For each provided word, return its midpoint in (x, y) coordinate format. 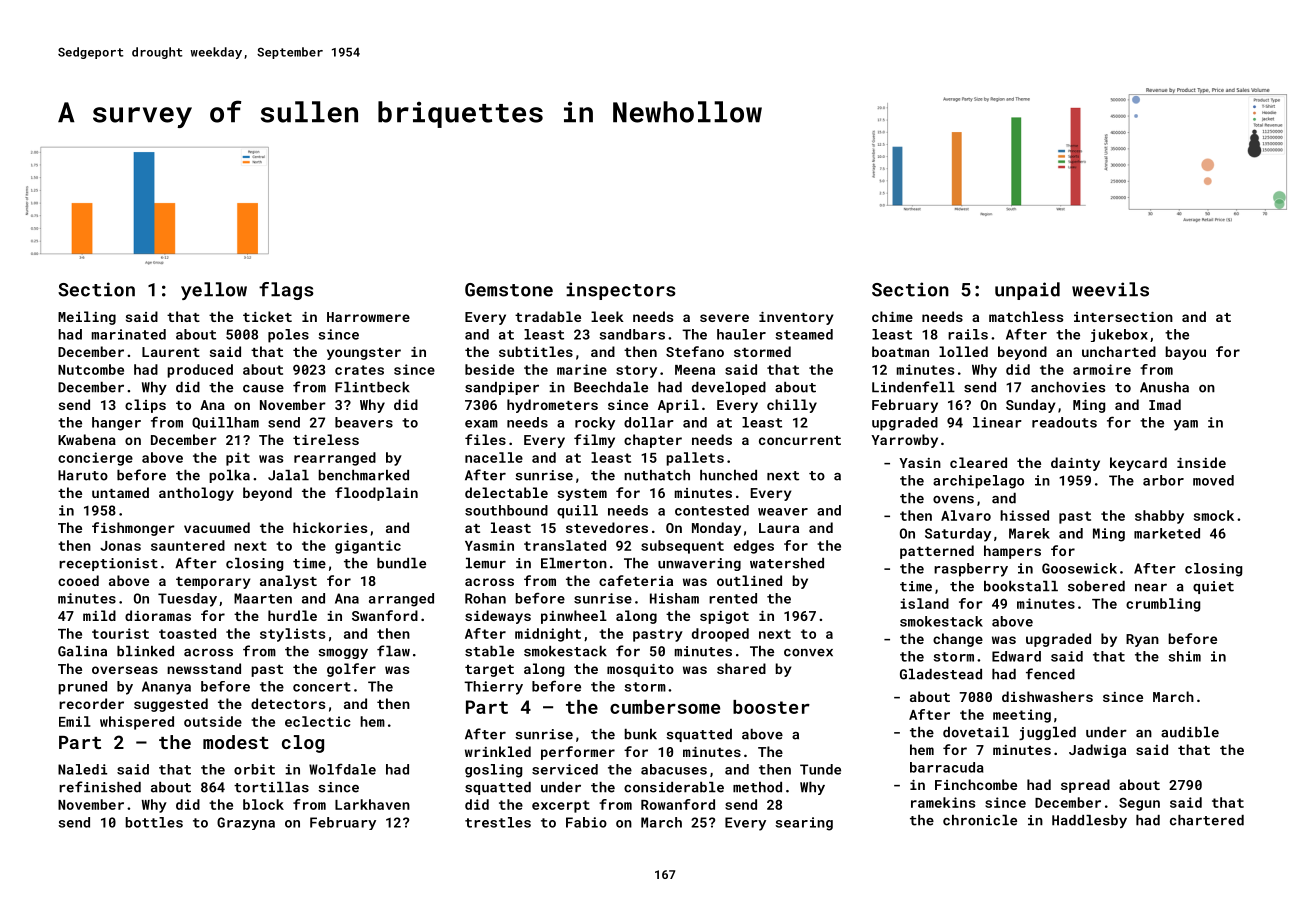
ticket (267, 316)
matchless (1026, 316)
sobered (1096, 586)
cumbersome (665, 707)
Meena (695, 370)
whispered (137, 723)
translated (565, 545)
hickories (330, 527)
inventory (796, 318)
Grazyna (246, 823)
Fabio (586, 822)
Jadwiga (1097, 751)
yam (1186, 425)
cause (263, 389)
